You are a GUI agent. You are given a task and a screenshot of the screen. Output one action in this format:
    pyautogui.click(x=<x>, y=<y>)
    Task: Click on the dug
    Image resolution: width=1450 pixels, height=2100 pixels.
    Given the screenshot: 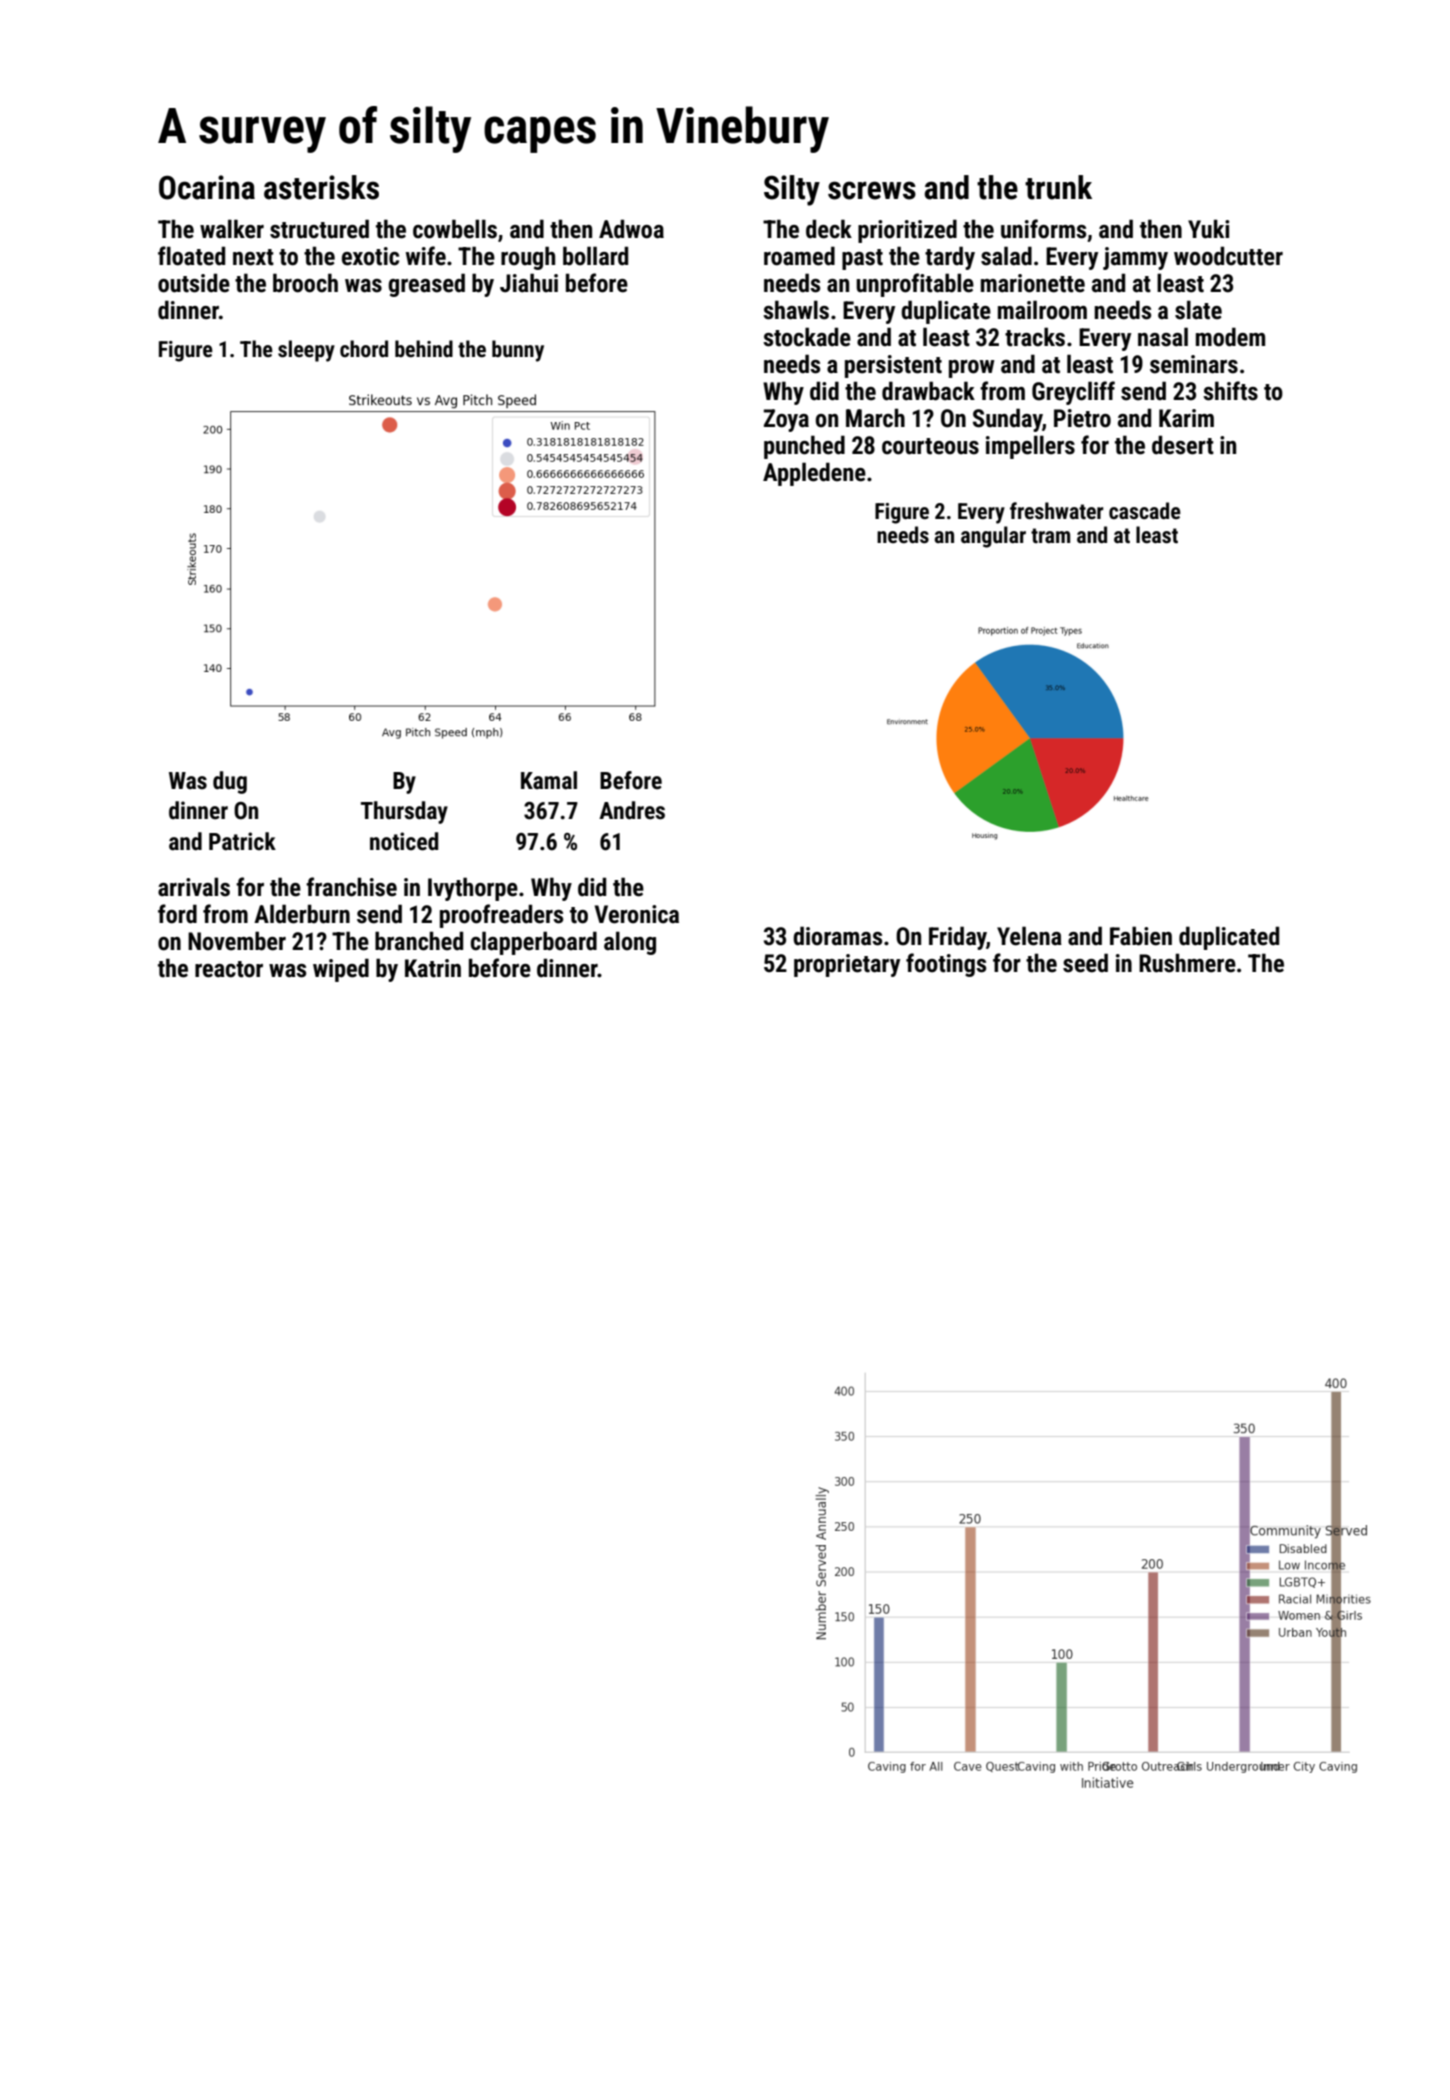 What is the action you would take?
    pyautogui.click(x=230, y=782)
